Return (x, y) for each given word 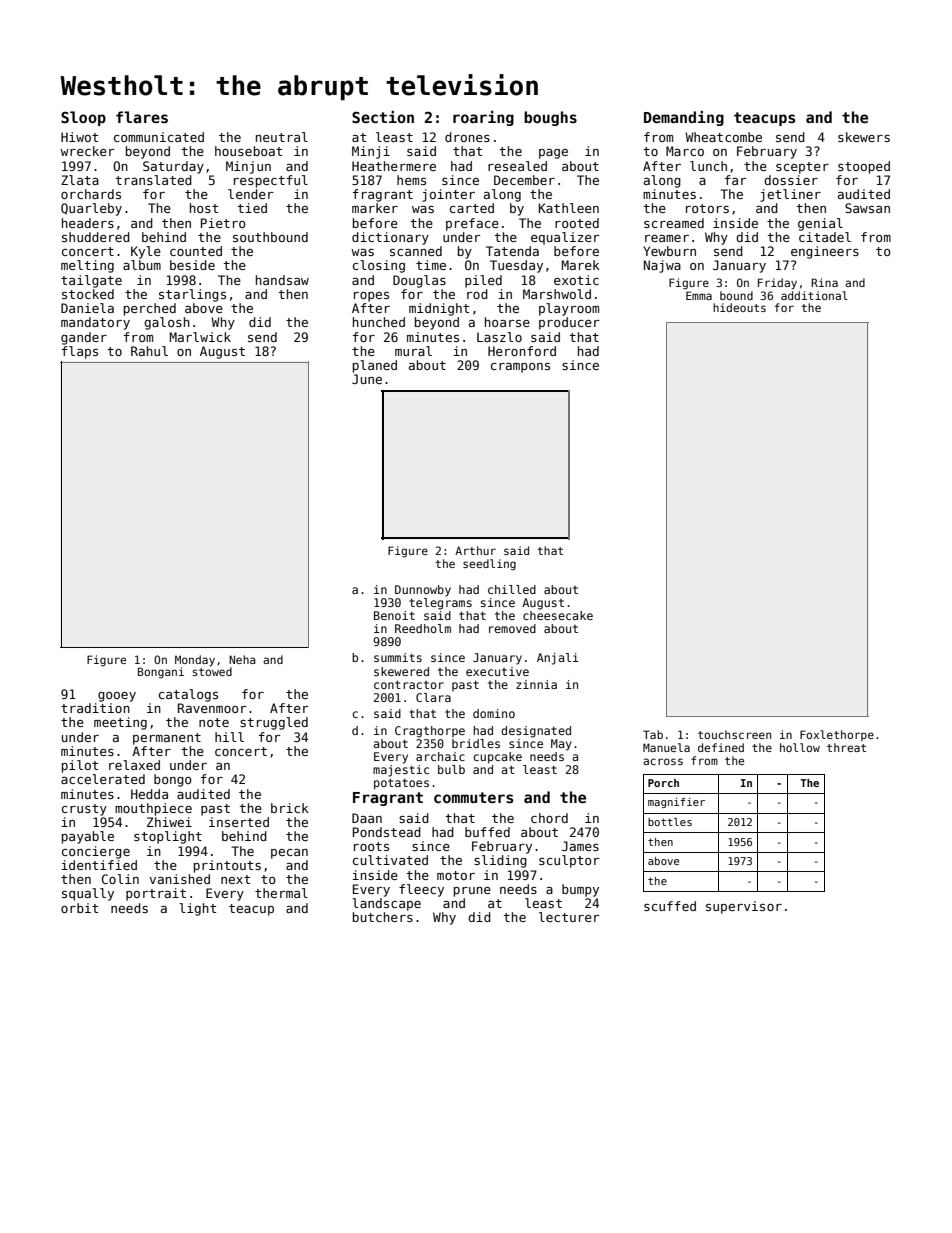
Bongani (161, 673)
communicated (159, 137)
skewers (864, 137)
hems (411, 180)
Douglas (419, 281)
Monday (195, 661)
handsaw (282, 280)
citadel (825, 237)
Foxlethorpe (837, 735)
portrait (156, 894)
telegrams (440, 604)
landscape (386, 904)
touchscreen (734, 734)
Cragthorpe (430, 732)
